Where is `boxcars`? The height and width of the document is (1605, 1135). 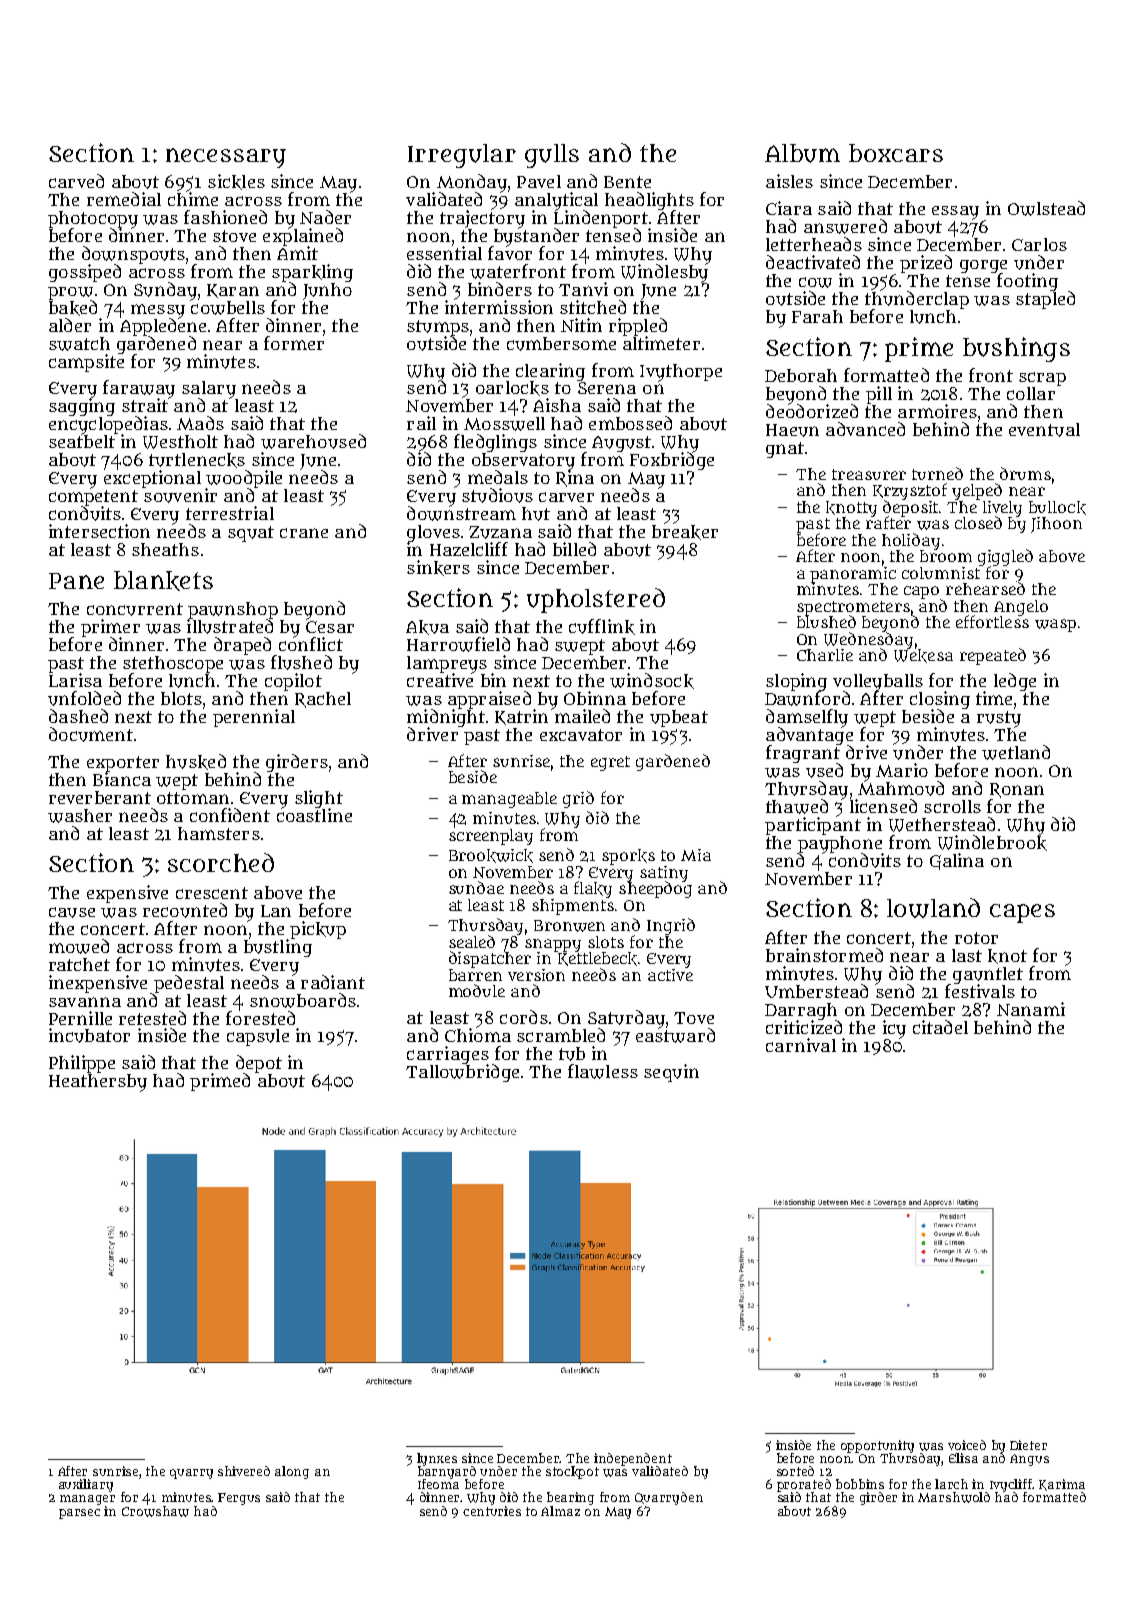 boxcars is located at coordinates (896, 153).
